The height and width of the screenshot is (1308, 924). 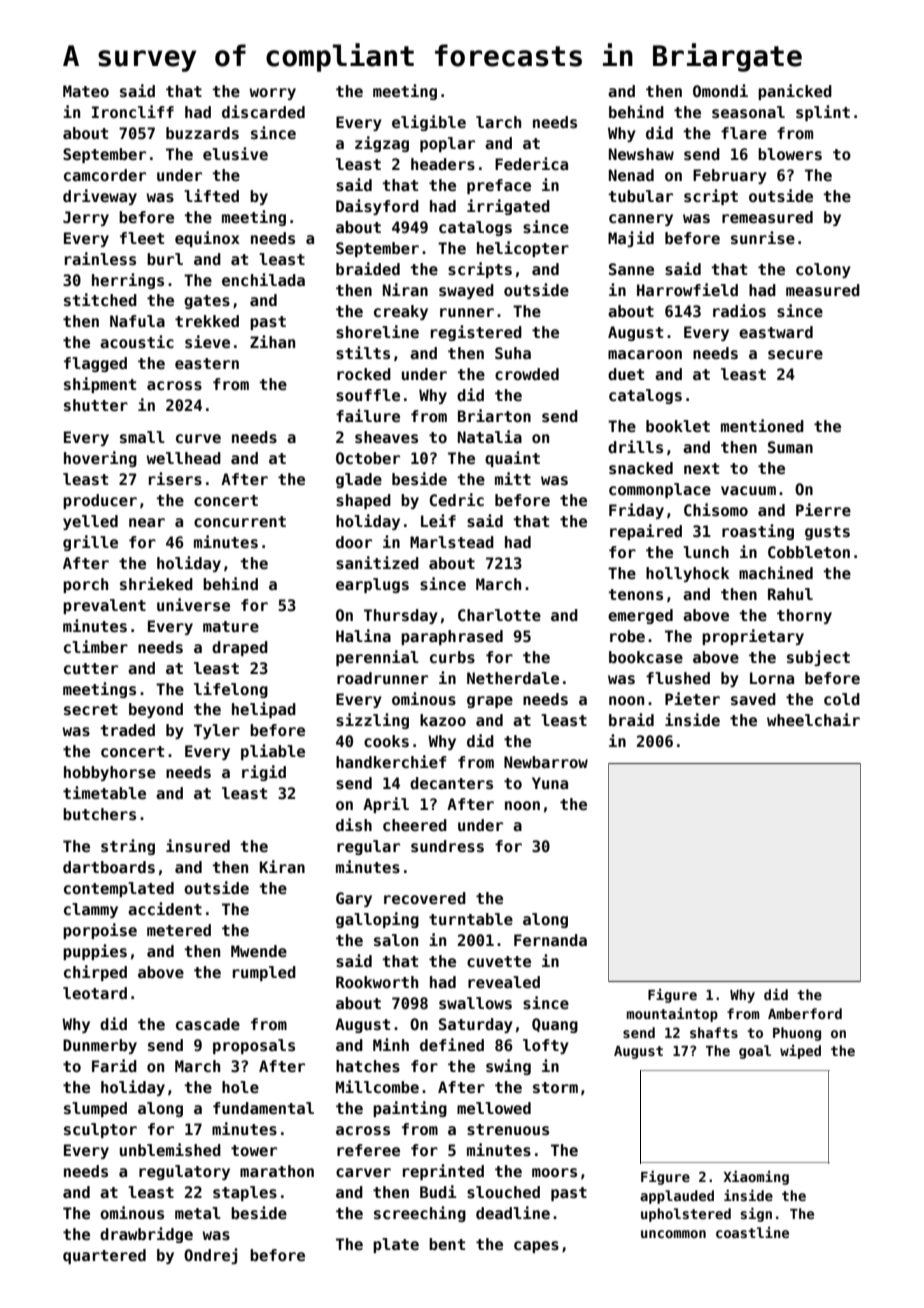 I want to click on Omondi, so click(x=720, y=90).
